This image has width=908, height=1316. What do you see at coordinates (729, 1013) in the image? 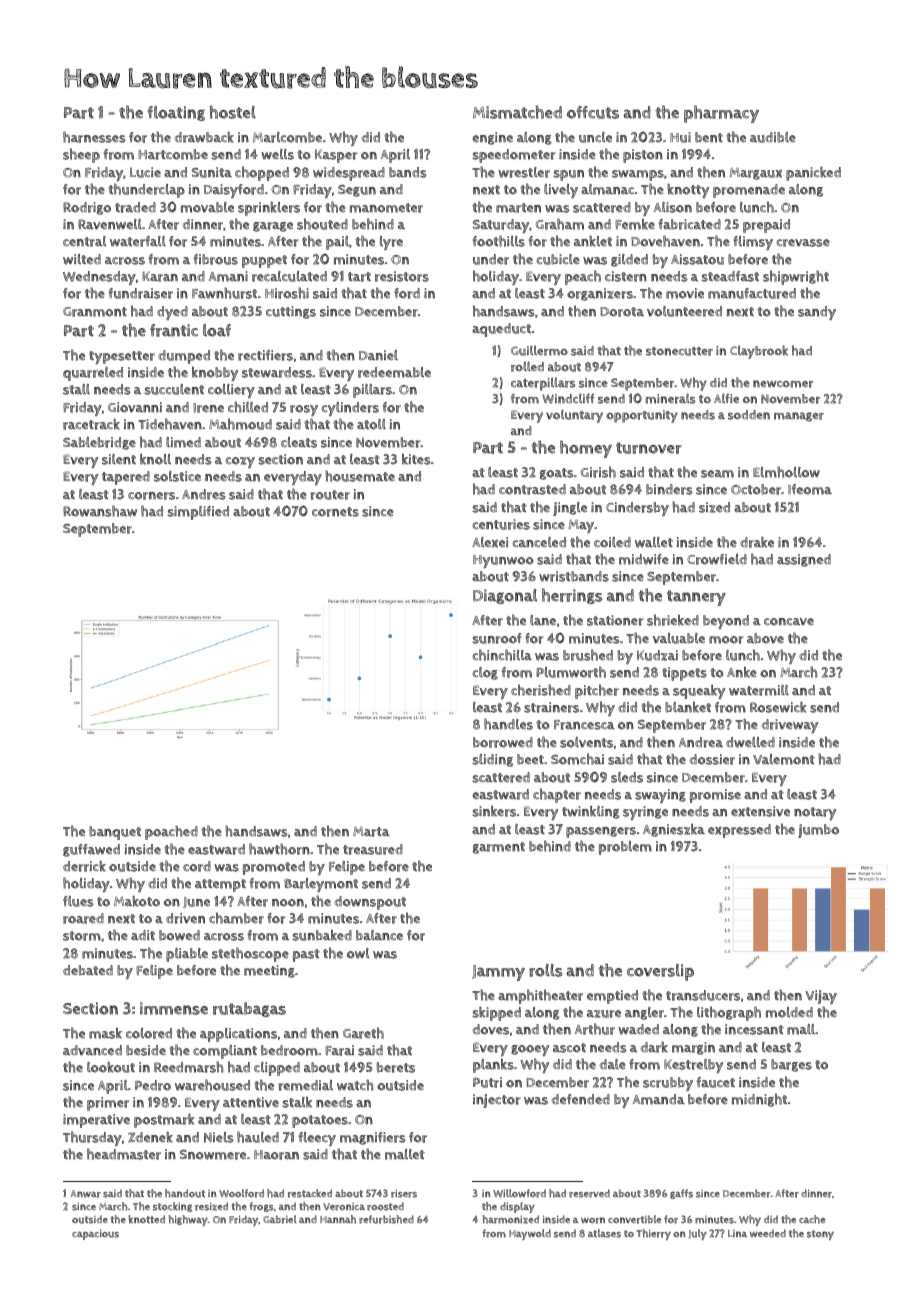
I see `lithograph` at bounding box center [729, 1013].
